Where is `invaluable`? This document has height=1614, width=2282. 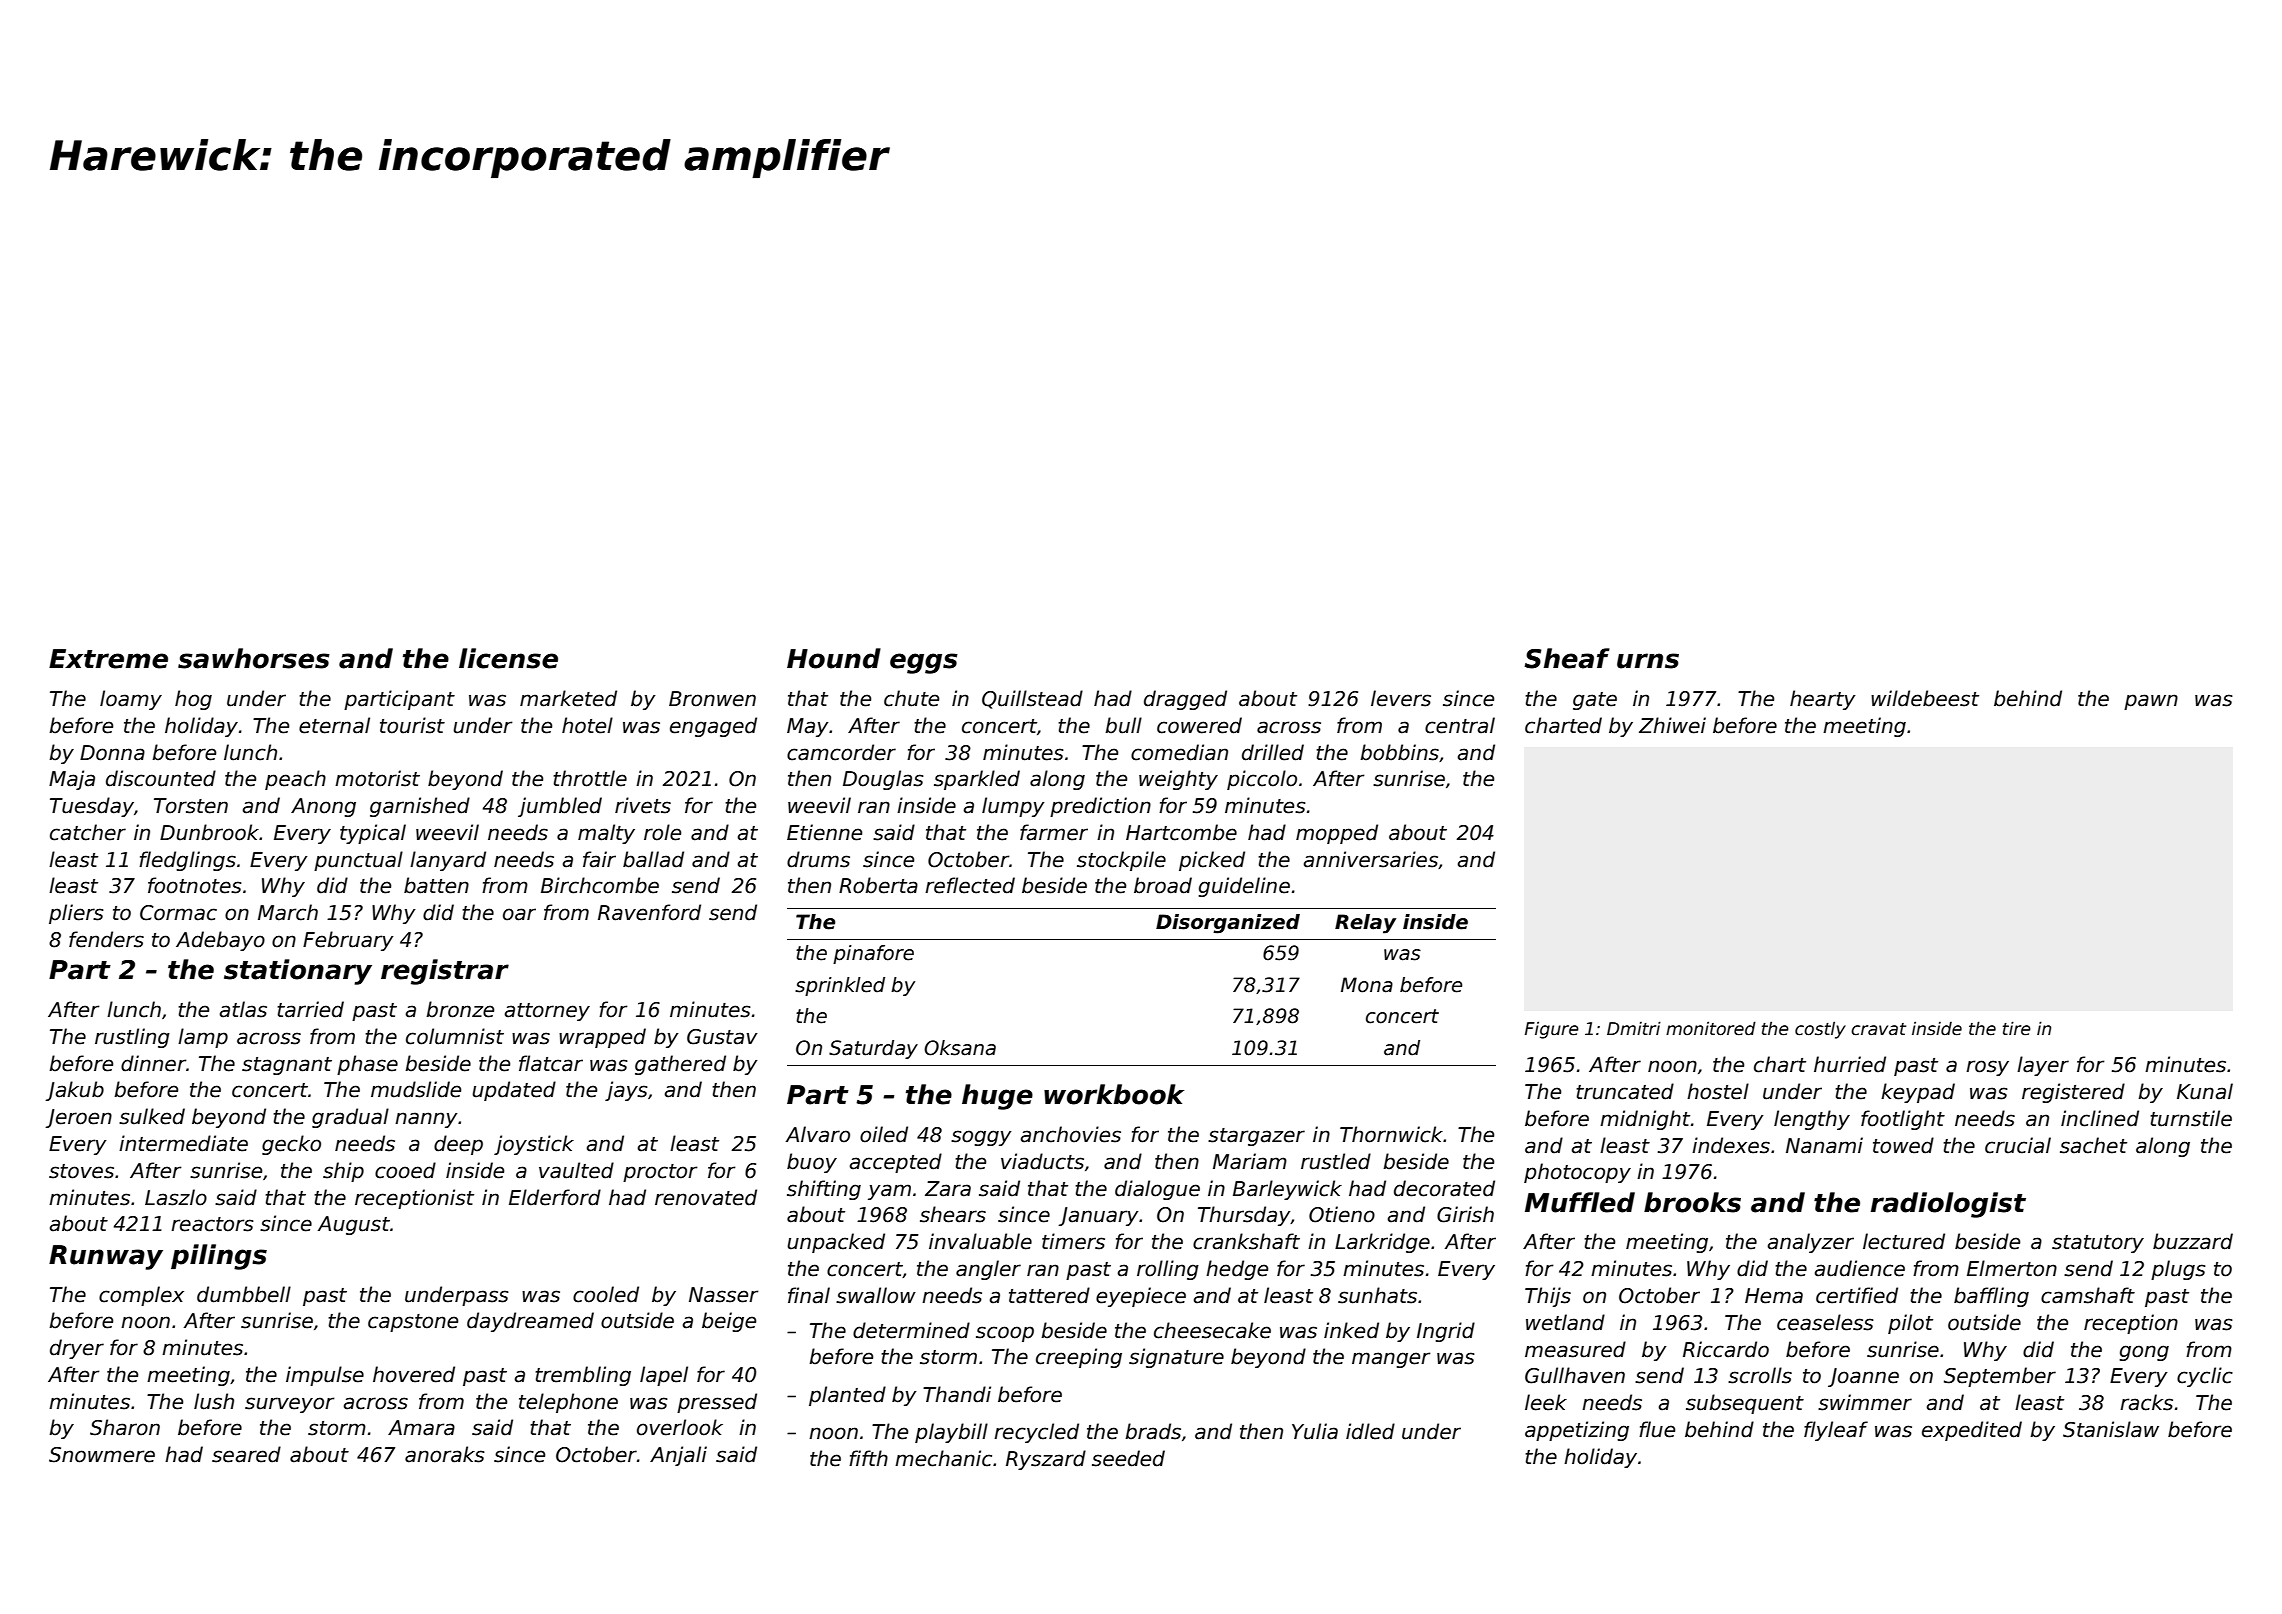
invaluable is located at coordinates (980, 1241).
